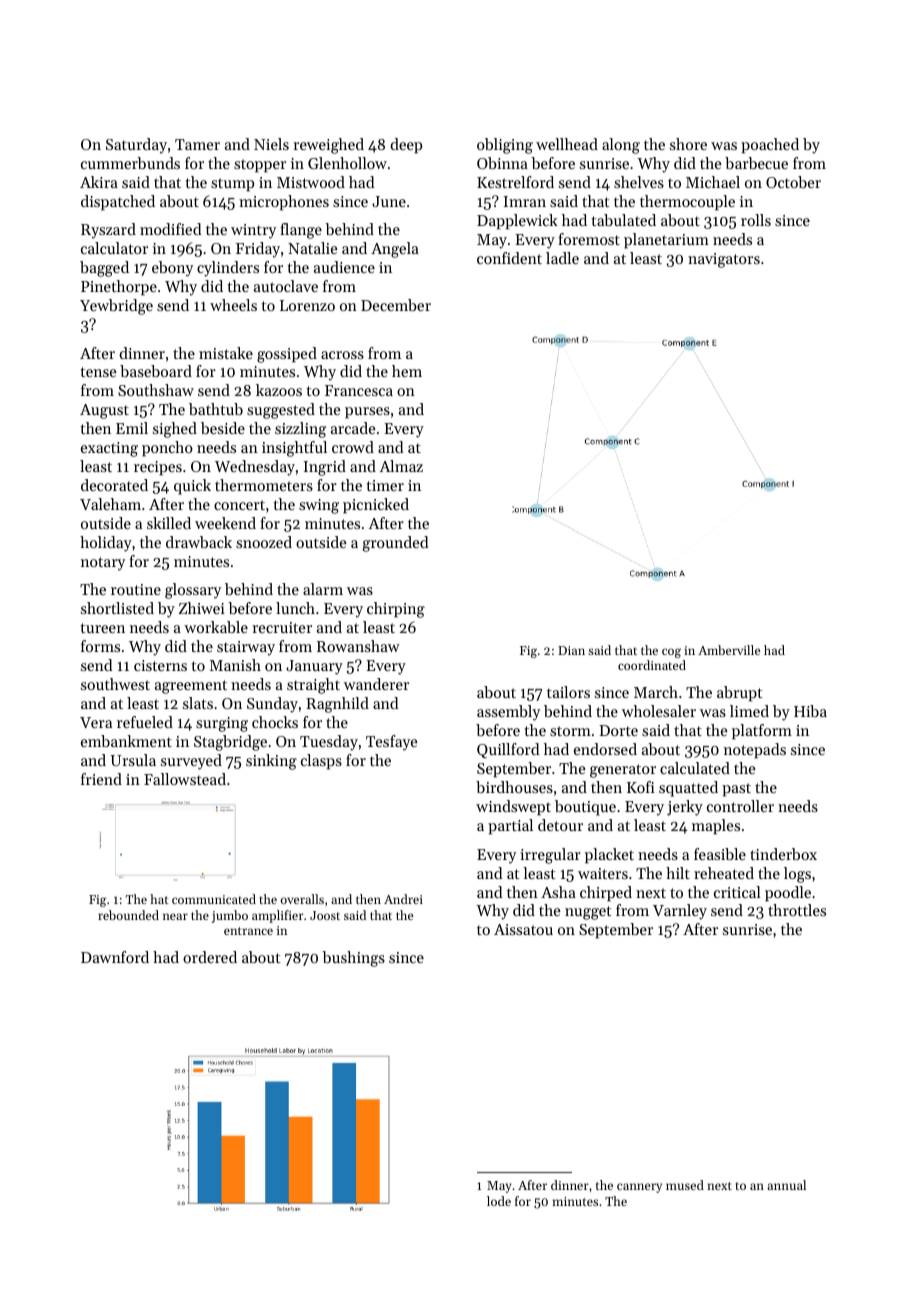 This screenshot has height=1316, width=908. I want to click on tense, so click(98, 372).
